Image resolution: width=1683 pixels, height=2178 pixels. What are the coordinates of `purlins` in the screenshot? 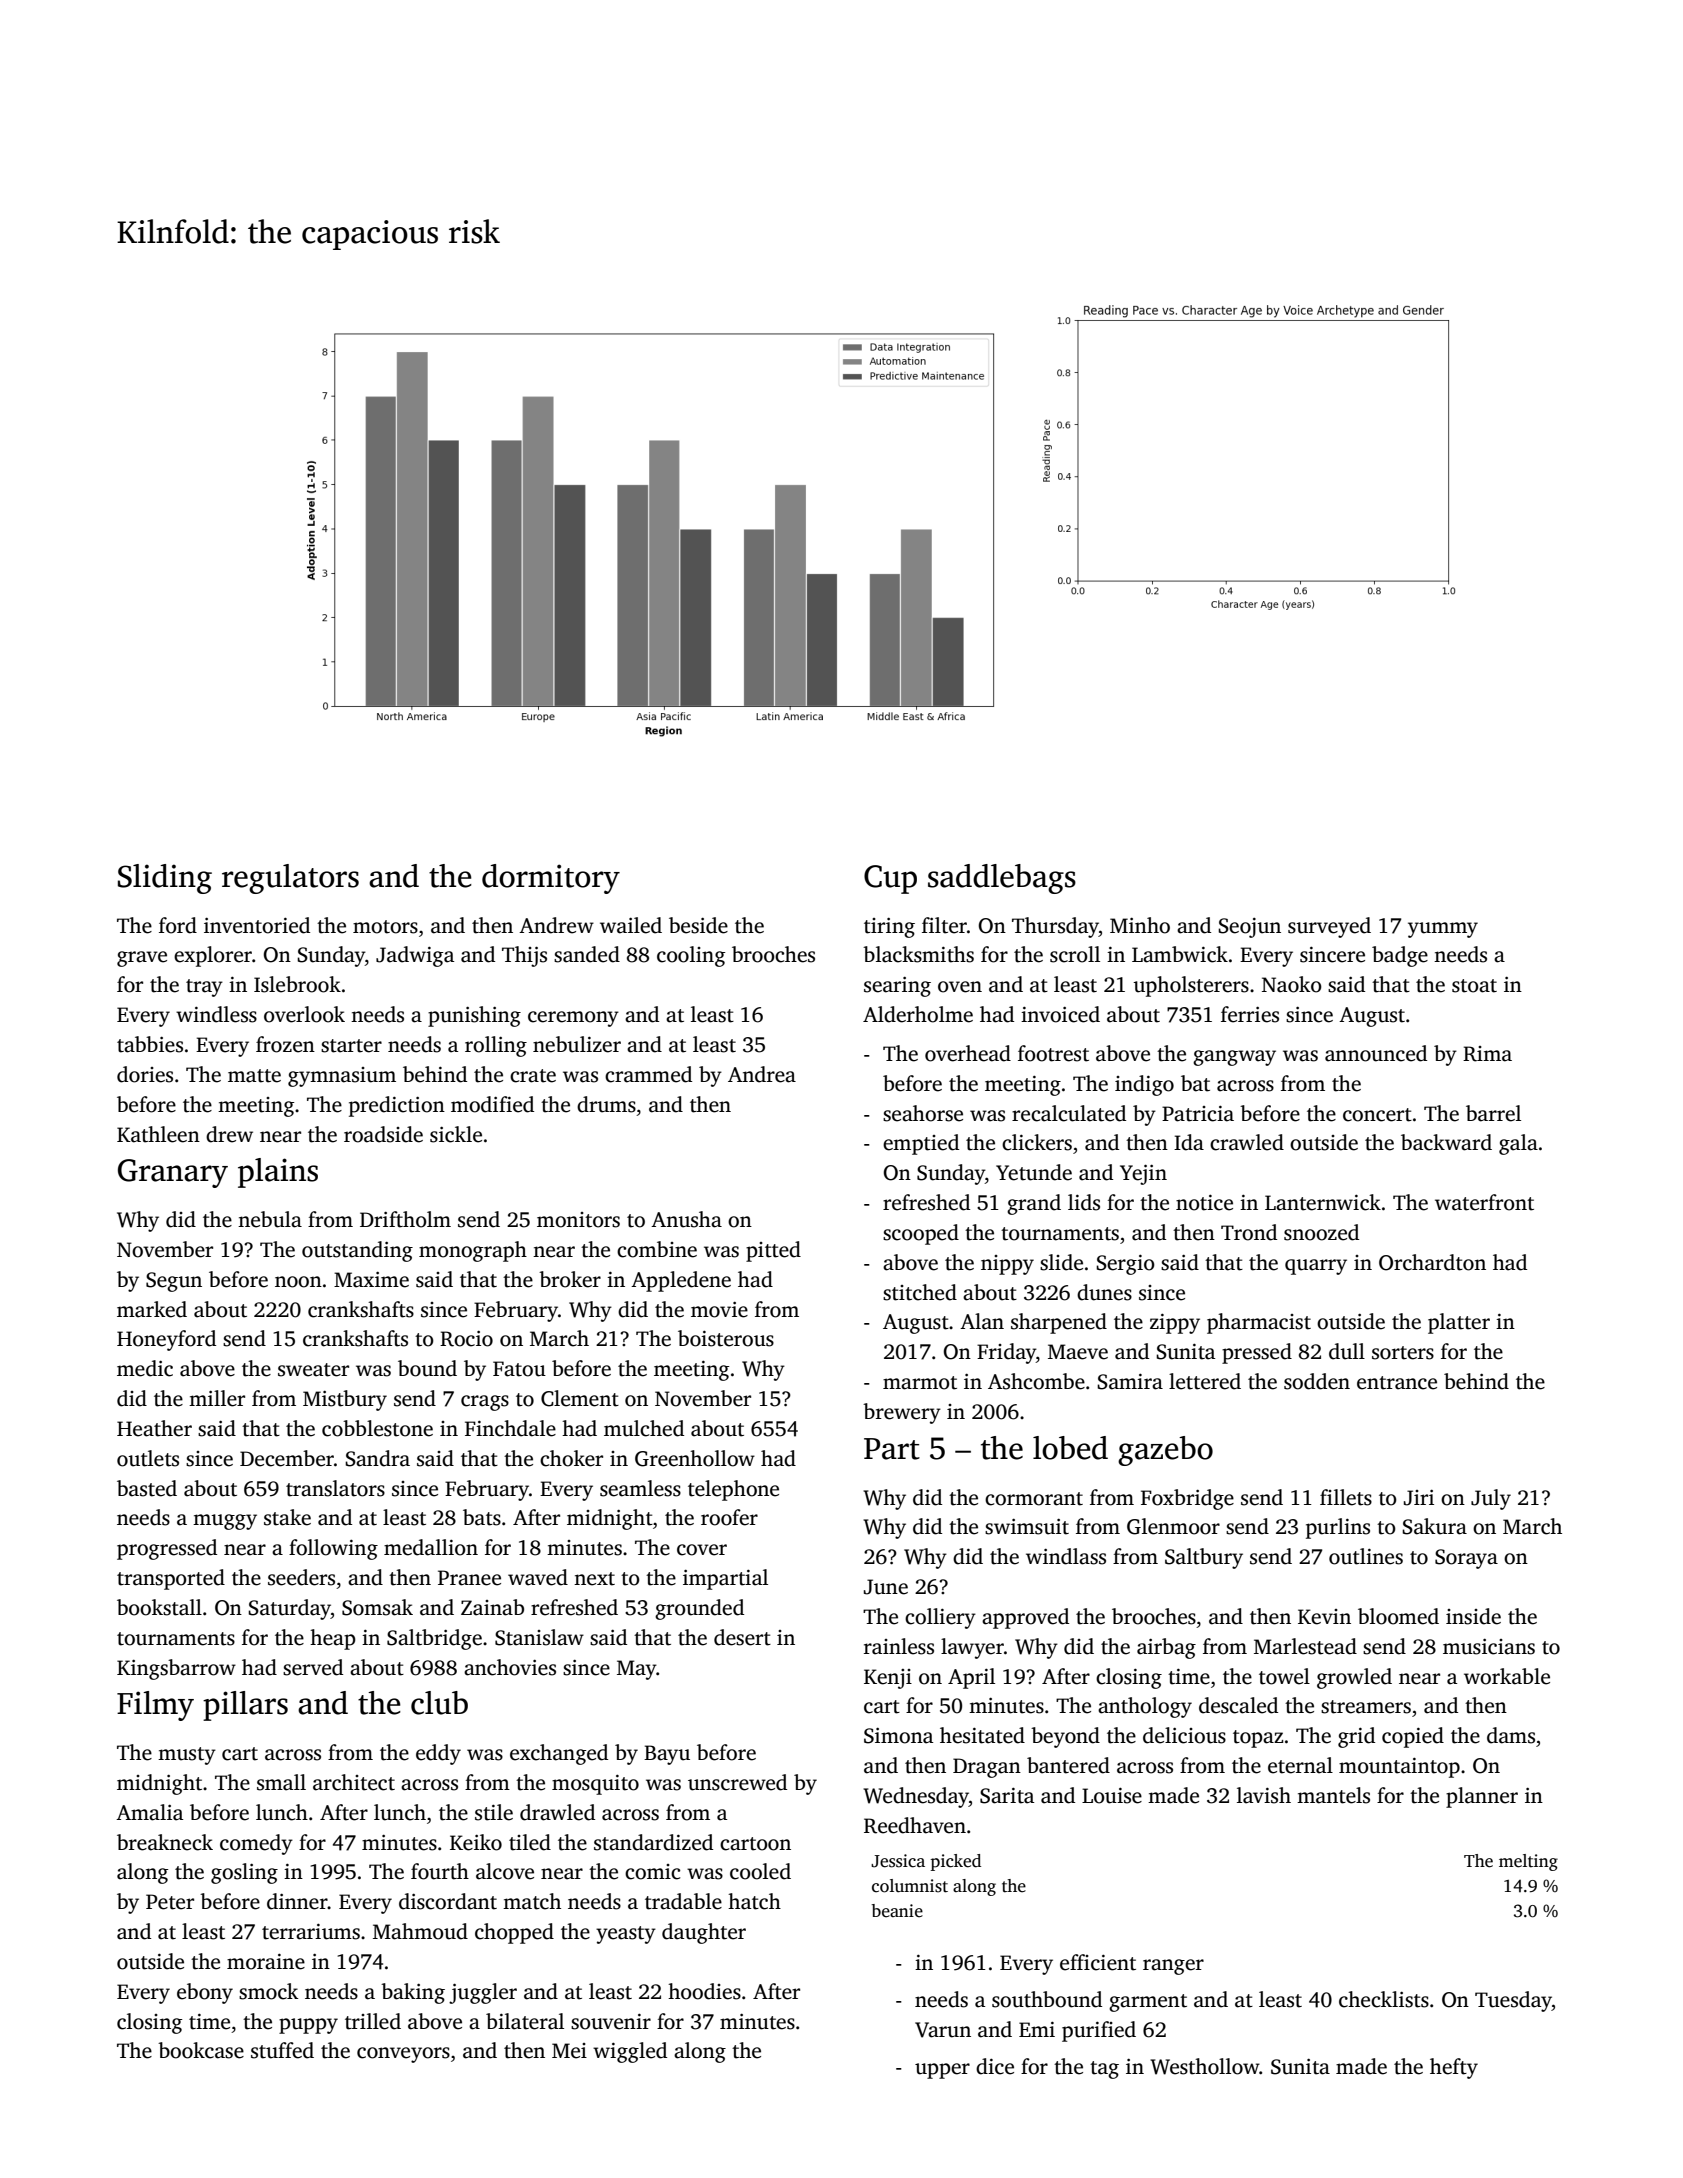 It's located at (1338, 1528).
